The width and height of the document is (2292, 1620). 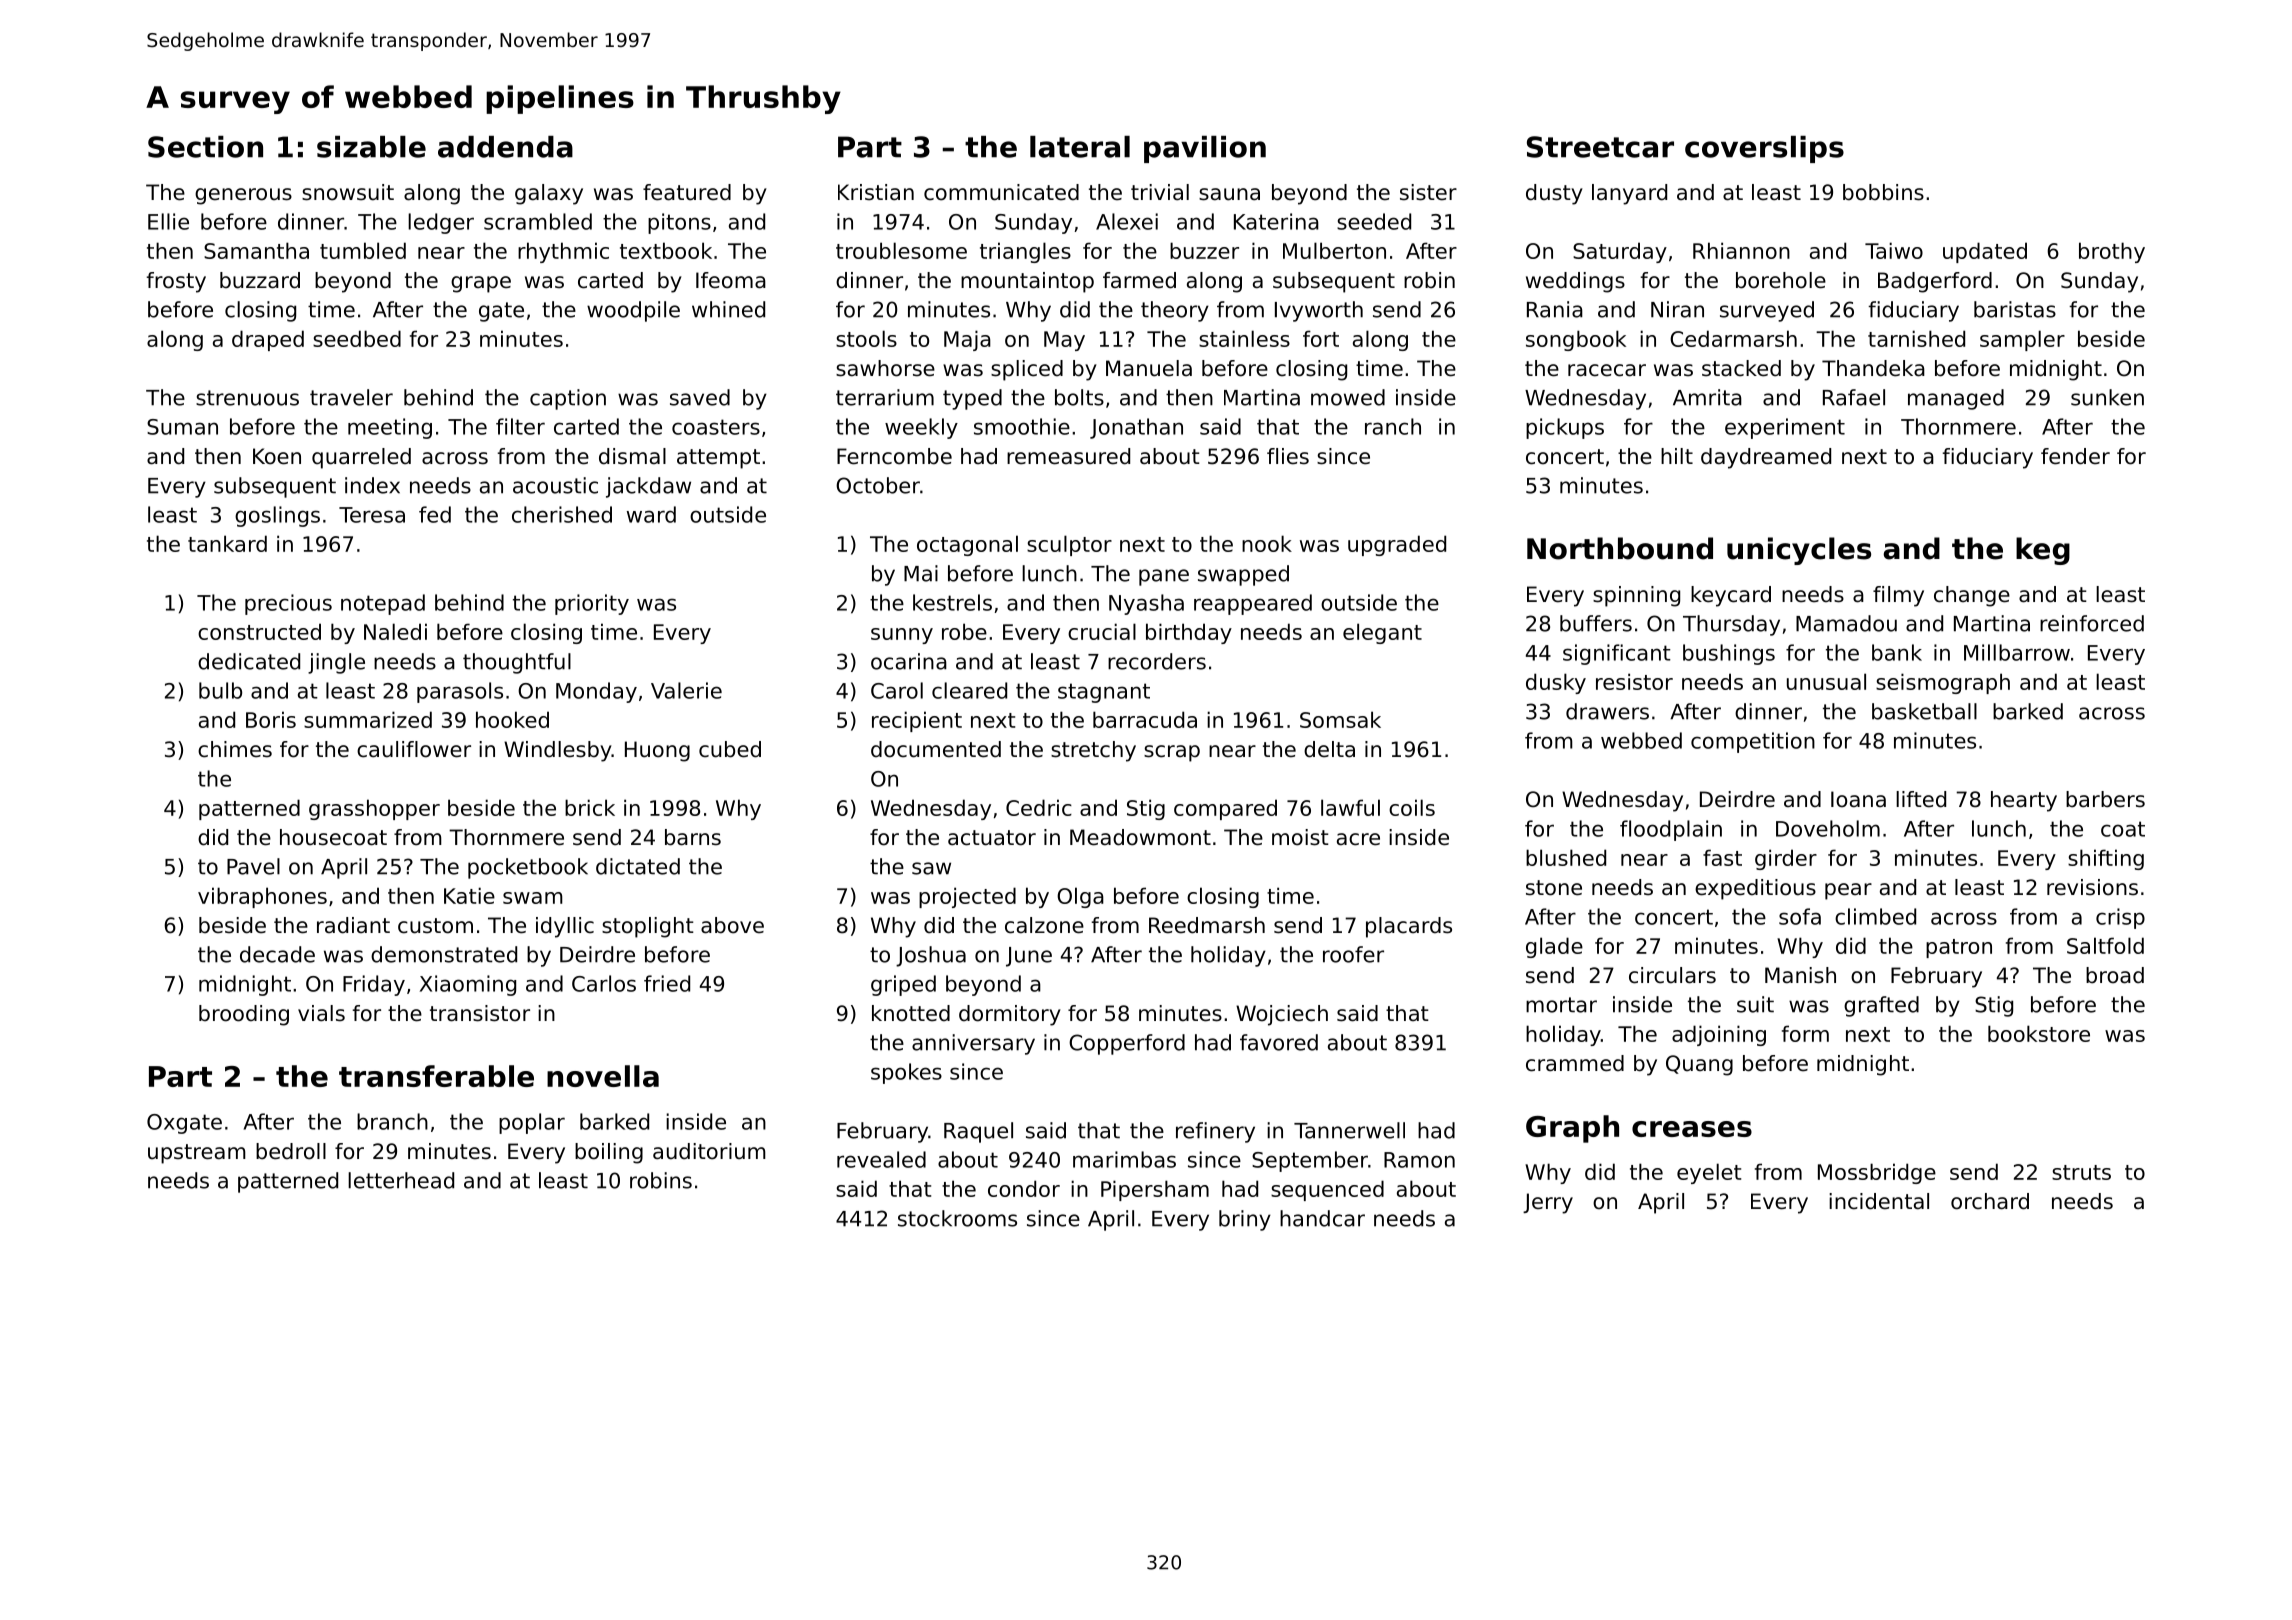 What do you see at coordinates (978, 1132) in the document?
I see `Raquel` at bounding box center [978, 1132].
